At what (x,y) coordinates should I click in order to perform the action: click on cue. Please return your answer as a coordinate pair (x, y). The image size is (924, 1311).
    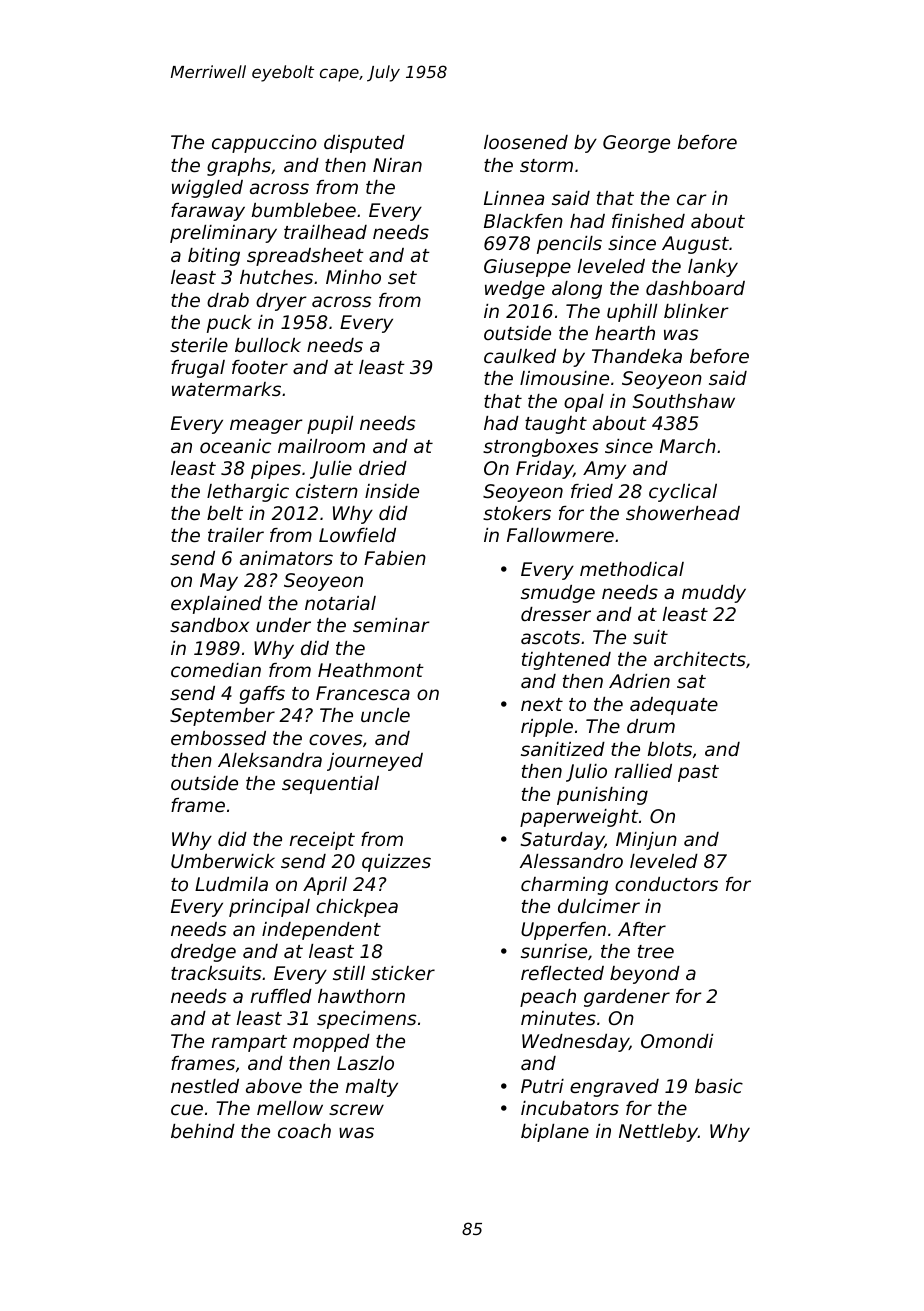
    Looking at the image, I should click on (187, 1109).
